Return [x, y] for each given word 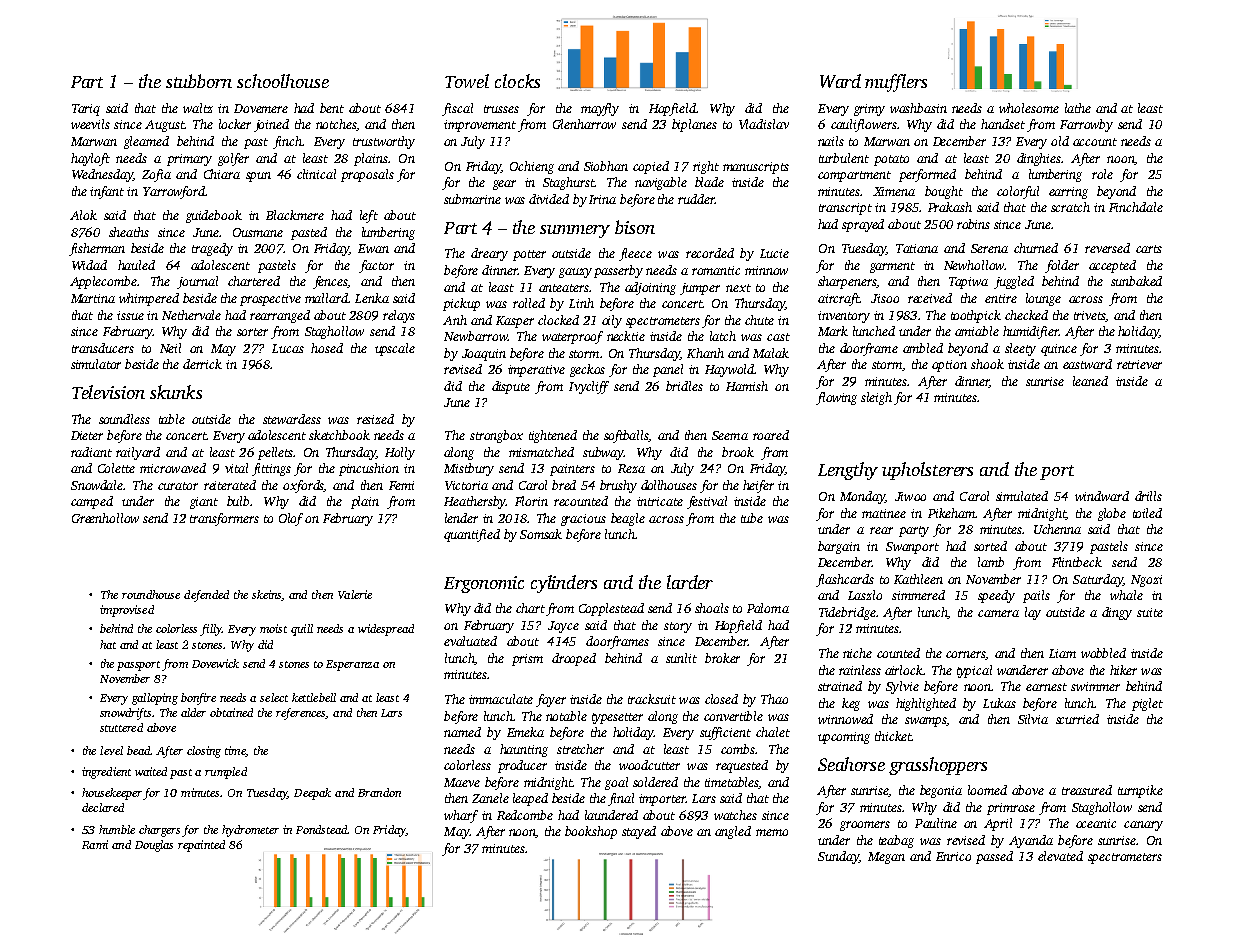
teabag [896, 841]
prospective [270, 300]
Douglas [154, 846]
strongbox [496, 436]
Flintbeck [1077, 562]
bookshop [591, 832]
